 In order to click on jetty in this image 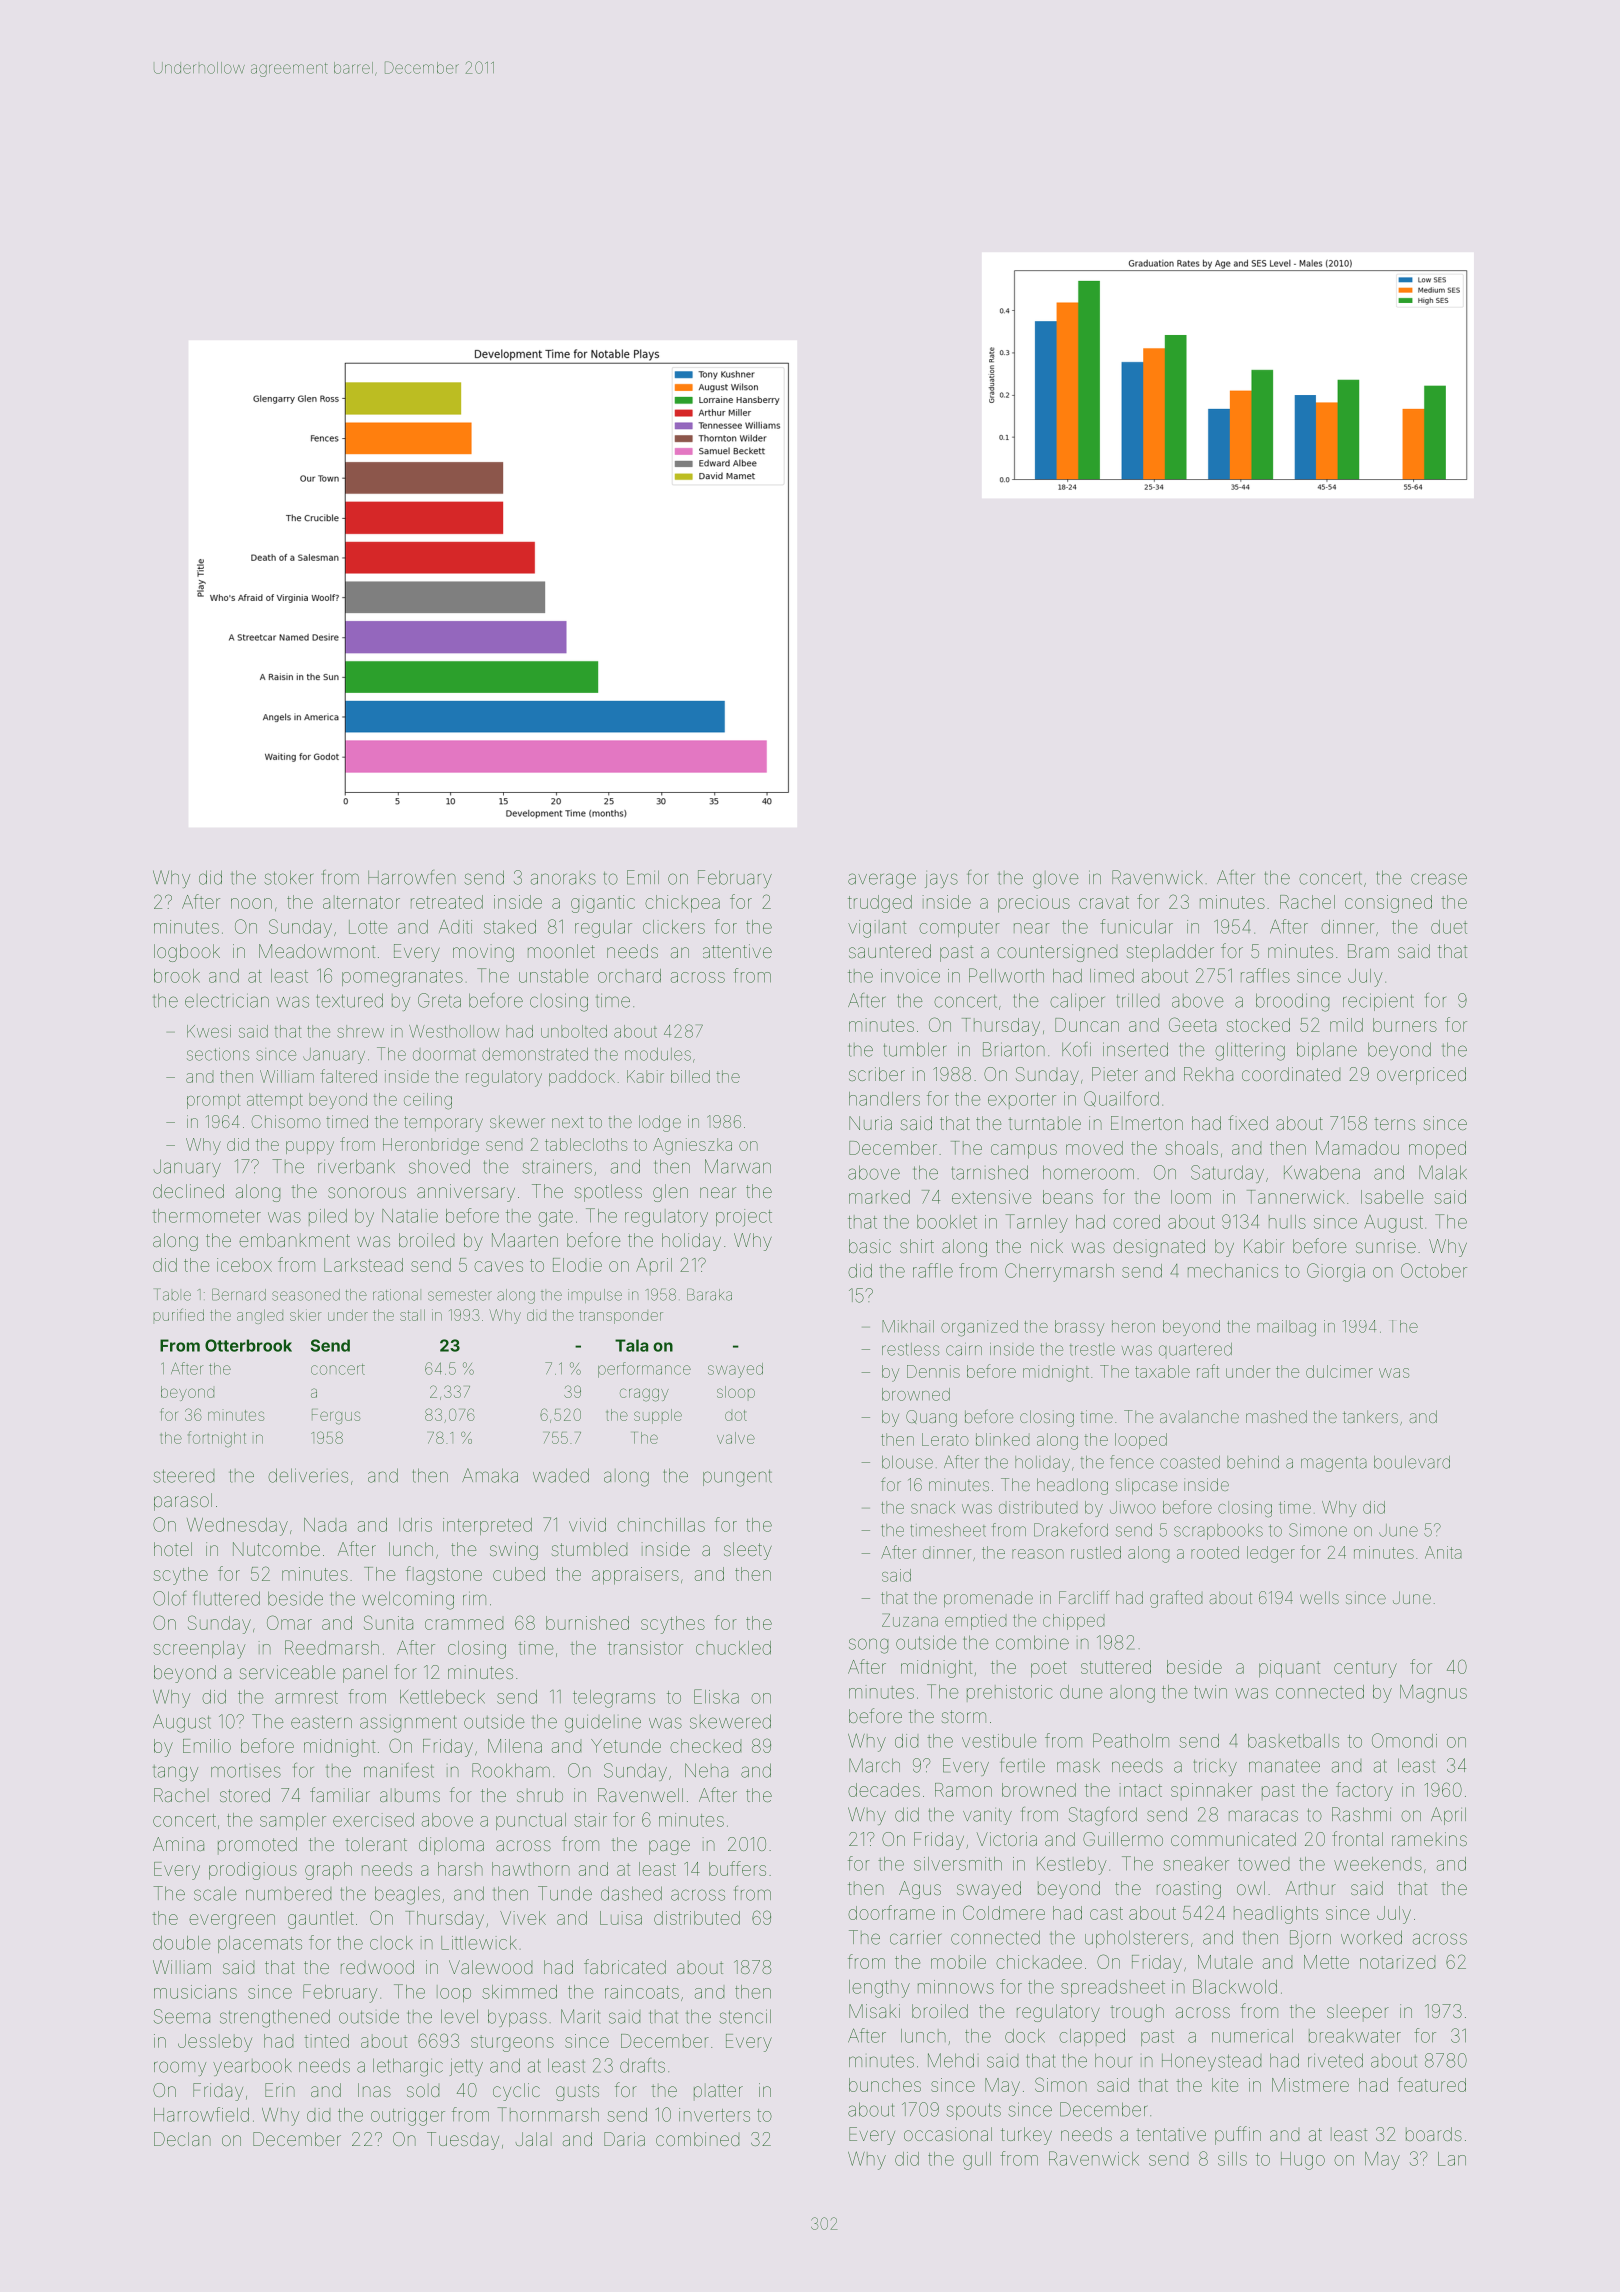, I will do `click(466, 2067)`.
